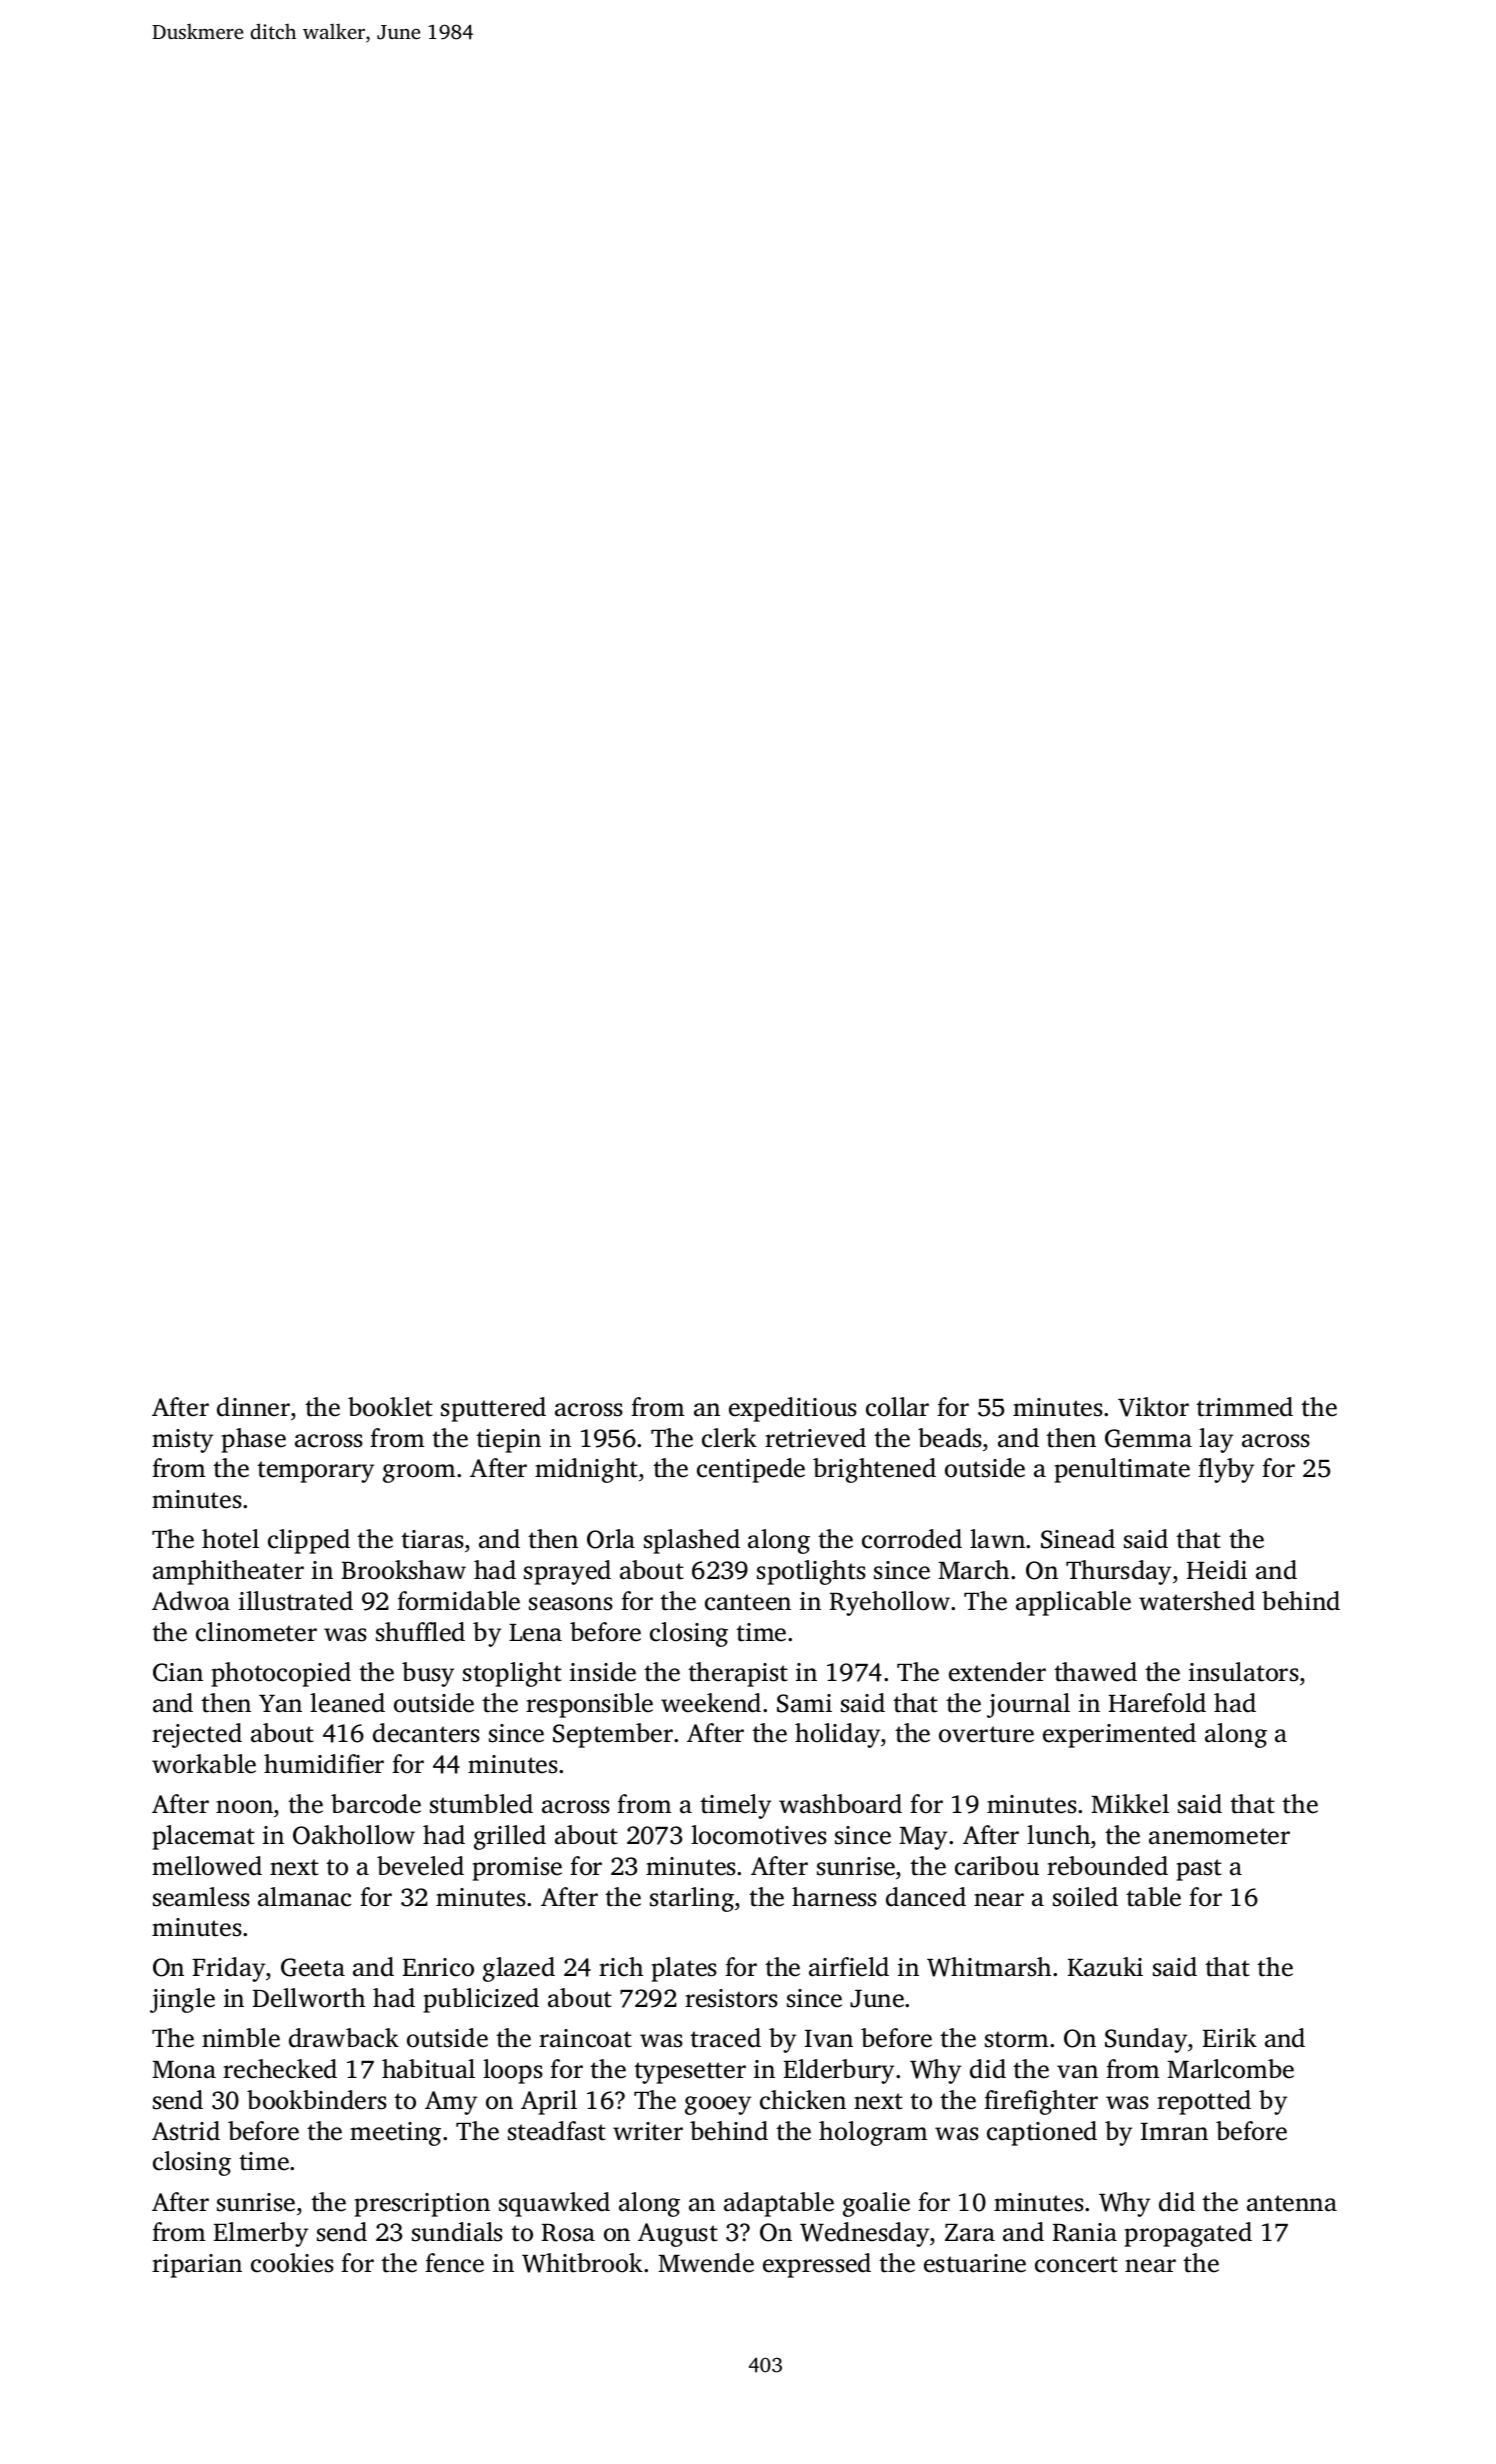 The height and width of the page is (2464, 1496). Describe the element at coordinates (589, 1705) in the page. I see `responsible` at that location.
